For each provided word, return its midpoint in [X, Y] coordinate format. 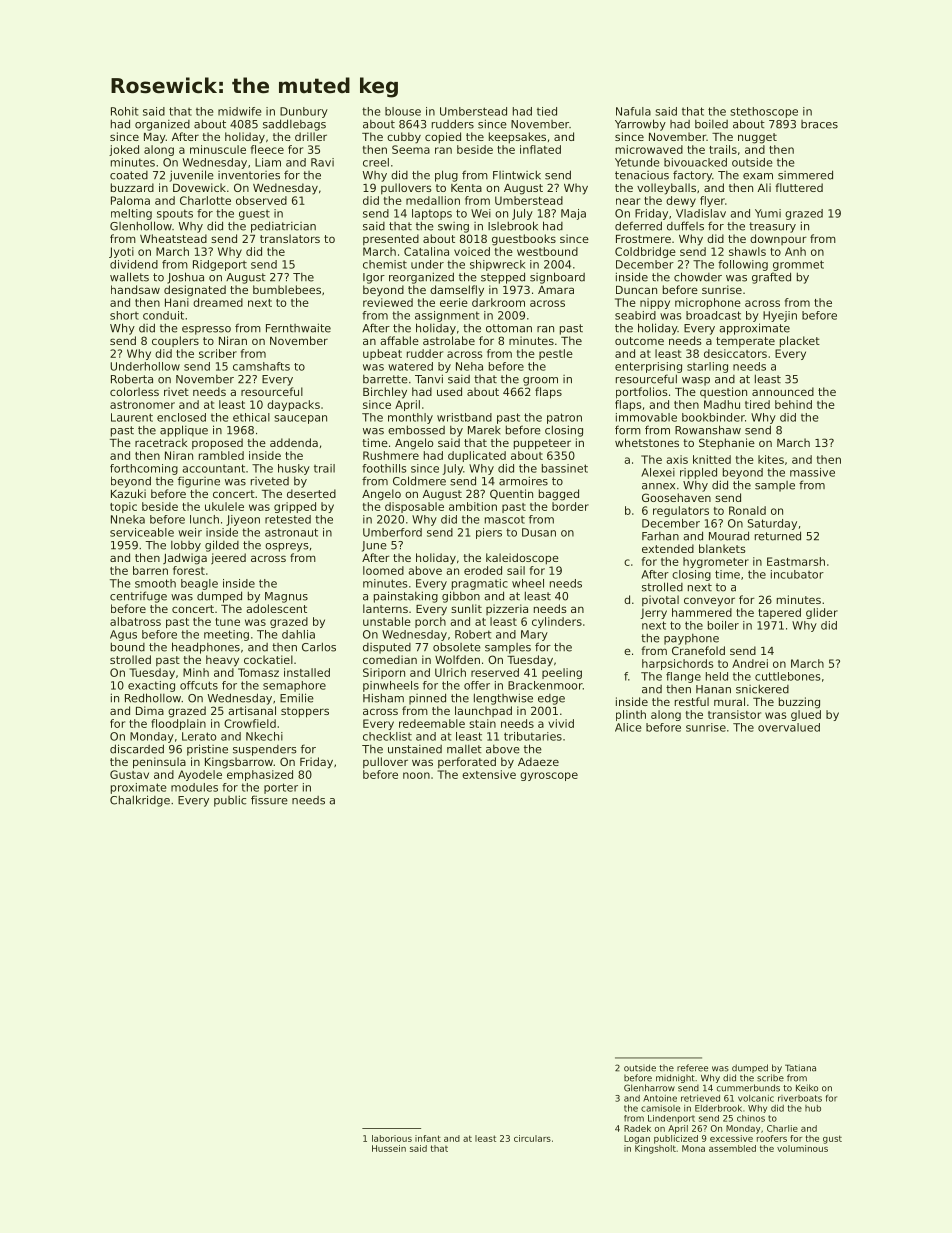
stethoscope [764, 112]
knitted [712, 459]
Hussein [389, 1148]
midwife [239, 111]
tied [547, 111]
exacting [151, 686]
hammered [702, 612]
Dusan [539, 532]
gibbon [461, 597]
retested [288, 519]
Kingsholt [655, 1149]
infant [428, 1138]
